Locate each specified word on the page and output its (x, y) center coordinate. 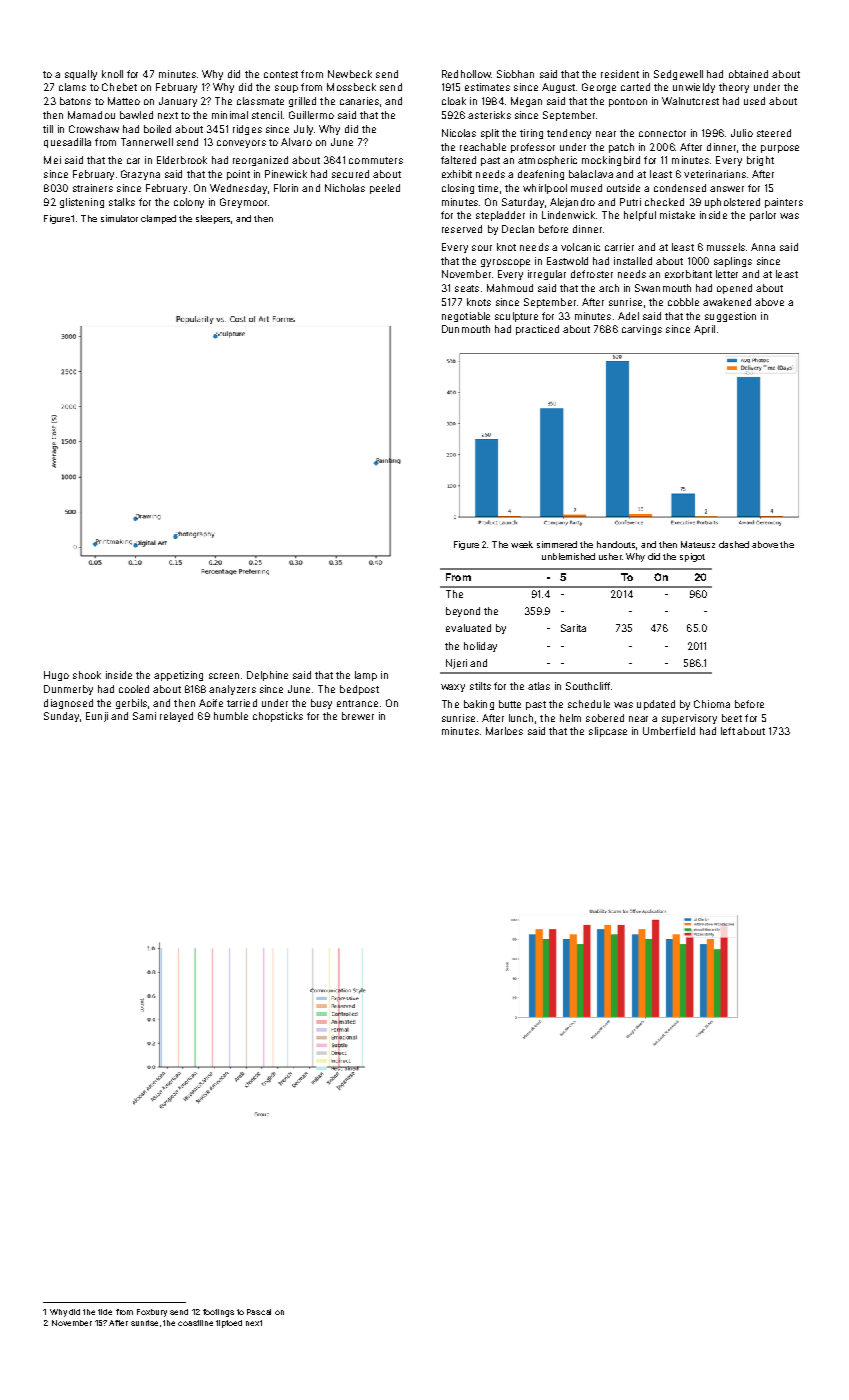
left (728, 731)
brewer (358, 716)
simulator (119, 218)
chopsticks (278, 717)
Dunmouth (466, 329)
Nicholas (345, 188)
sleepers (213, 219)
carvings (642, 330)
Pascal (259, 1312)
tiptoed (229, 1324)
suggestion (730, 317)
